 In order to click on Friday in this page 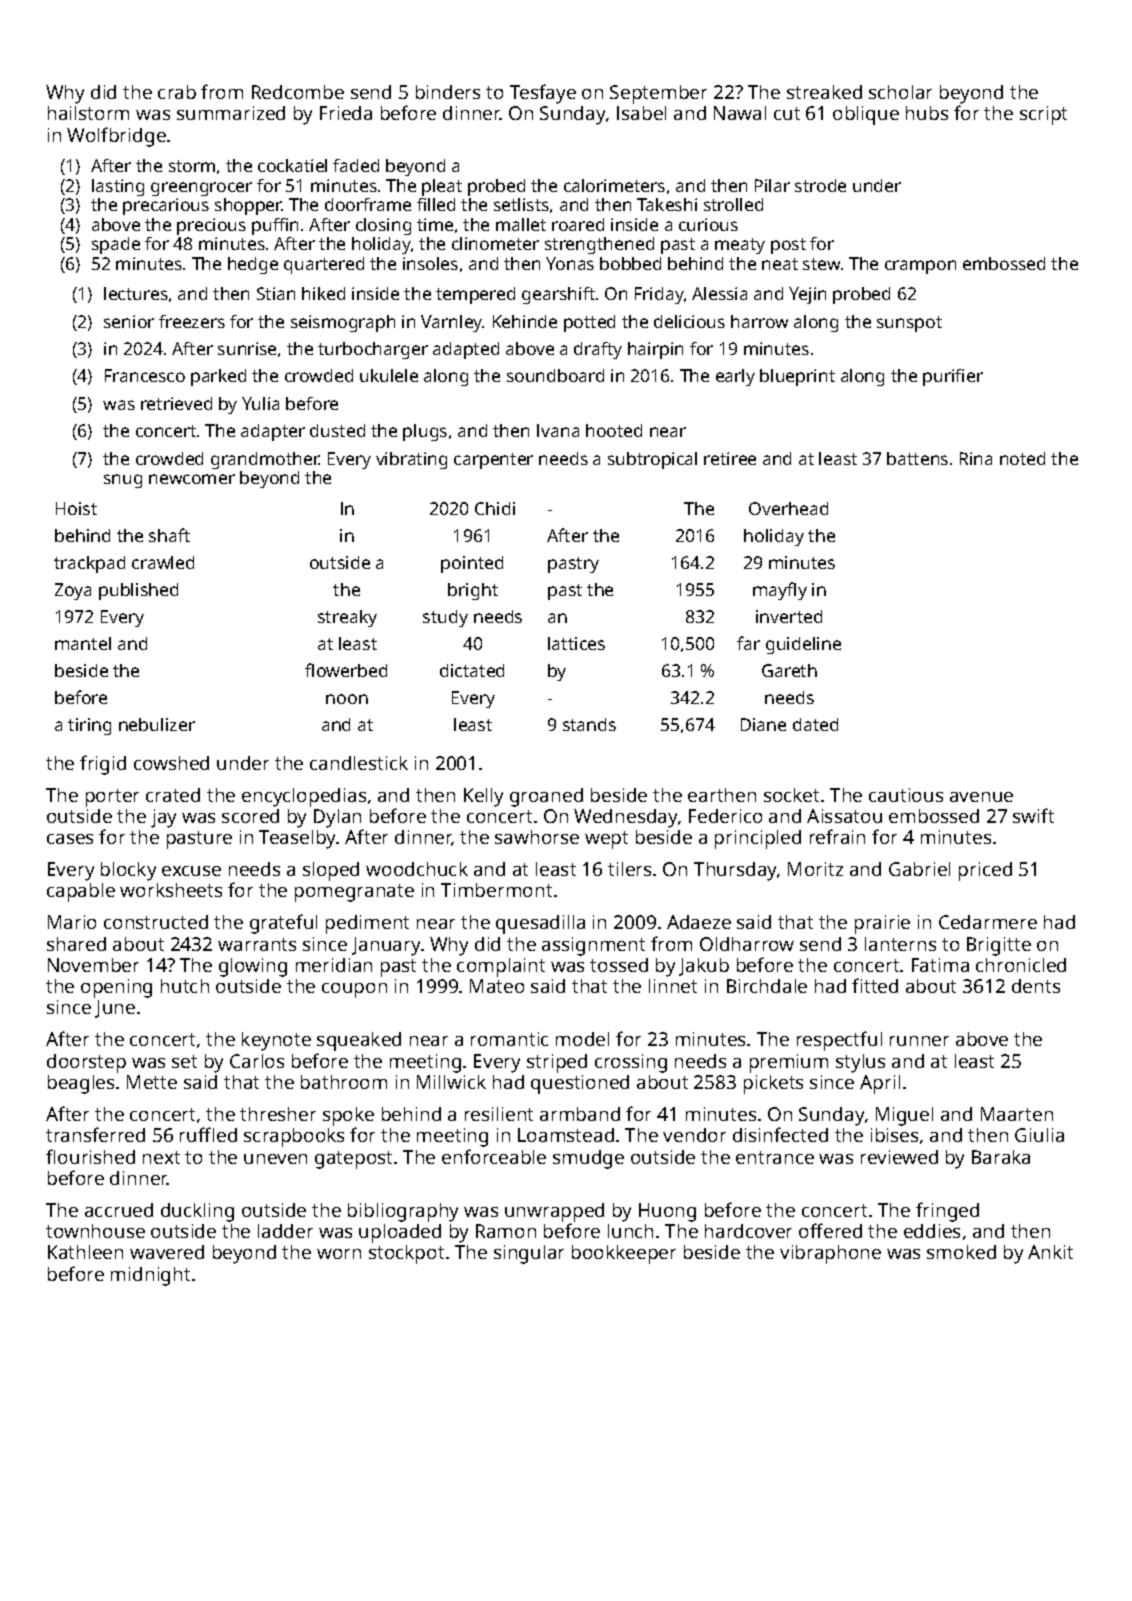, I will do `click(659, 295)`.
